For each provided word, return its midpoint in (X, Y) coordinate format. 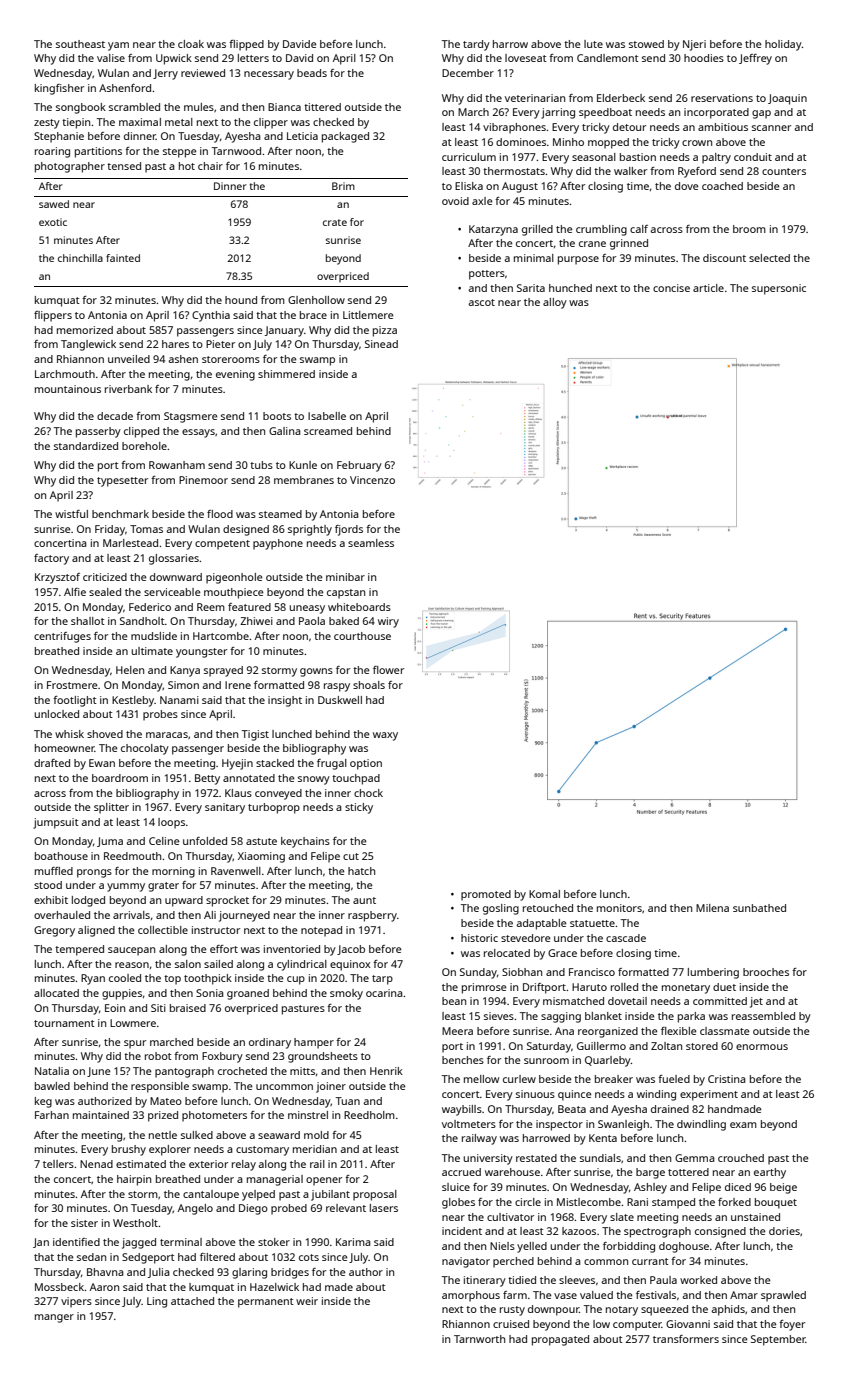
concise (671, 288)
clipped (141, 432)
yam (118, 46)
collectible (163, 930)
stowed (646, 44)
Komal (544, 894)
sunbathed (759, 908)
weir (307, 1301)
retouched (548, 908)
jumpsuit (56, 823)
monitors (619, 908)
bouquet (776, 1203)
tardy (476, 45)
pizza (385, 331)
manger (54, 1318)
